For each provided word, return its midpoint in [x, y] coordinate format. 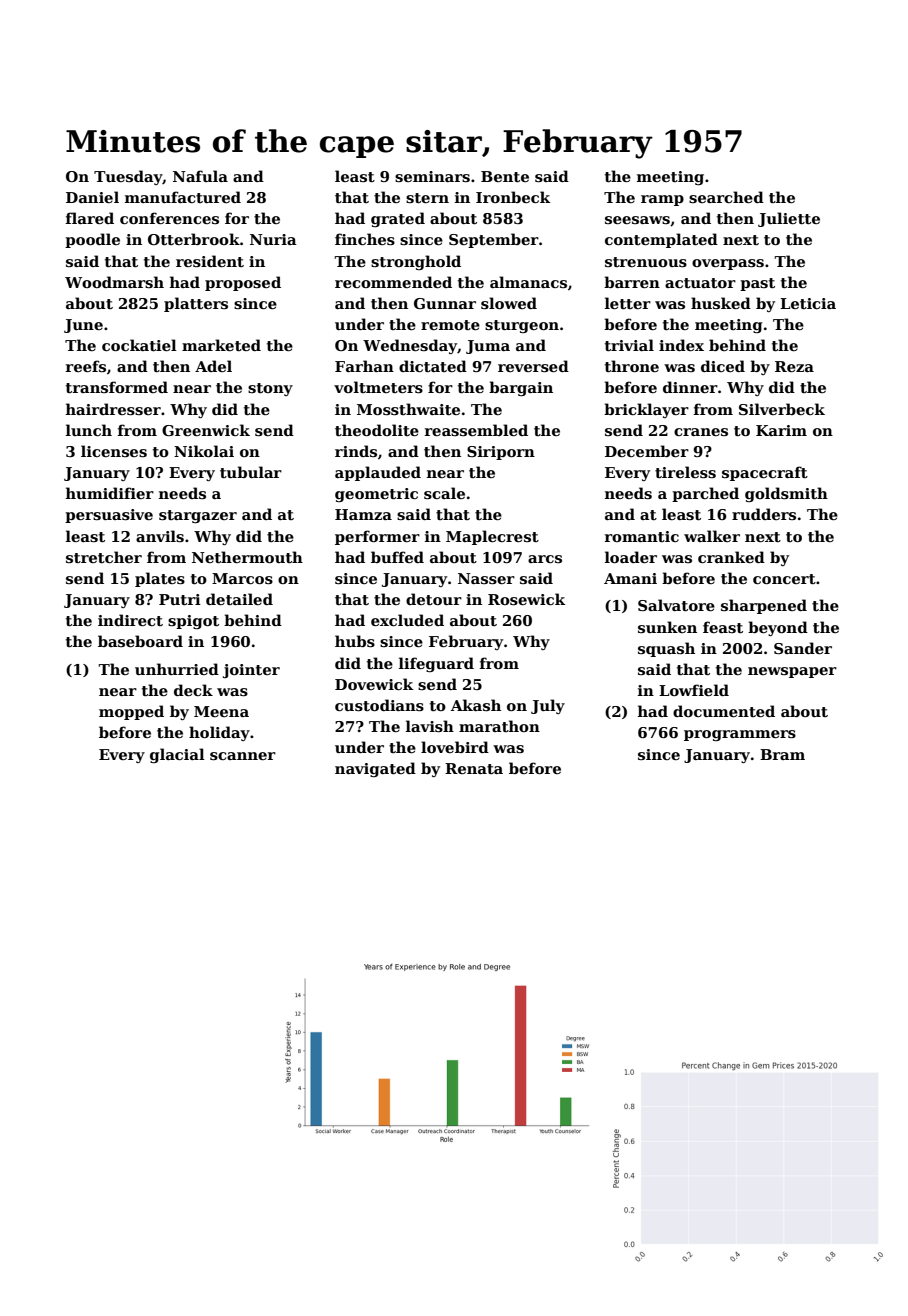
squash [666, 649]
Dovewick [374, 684]
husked [721, 303]
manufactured [183, 197]
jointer [251, 671]
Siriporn [501, 453]
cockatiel [139, 345]
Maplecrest [492, 537]
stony [270, 389]
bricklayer [646, 410]
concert [784, 579]
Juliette [789, 219]
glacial [177, 755]
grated [398, 219]
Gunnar [445, 303]
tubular [251, 472]
